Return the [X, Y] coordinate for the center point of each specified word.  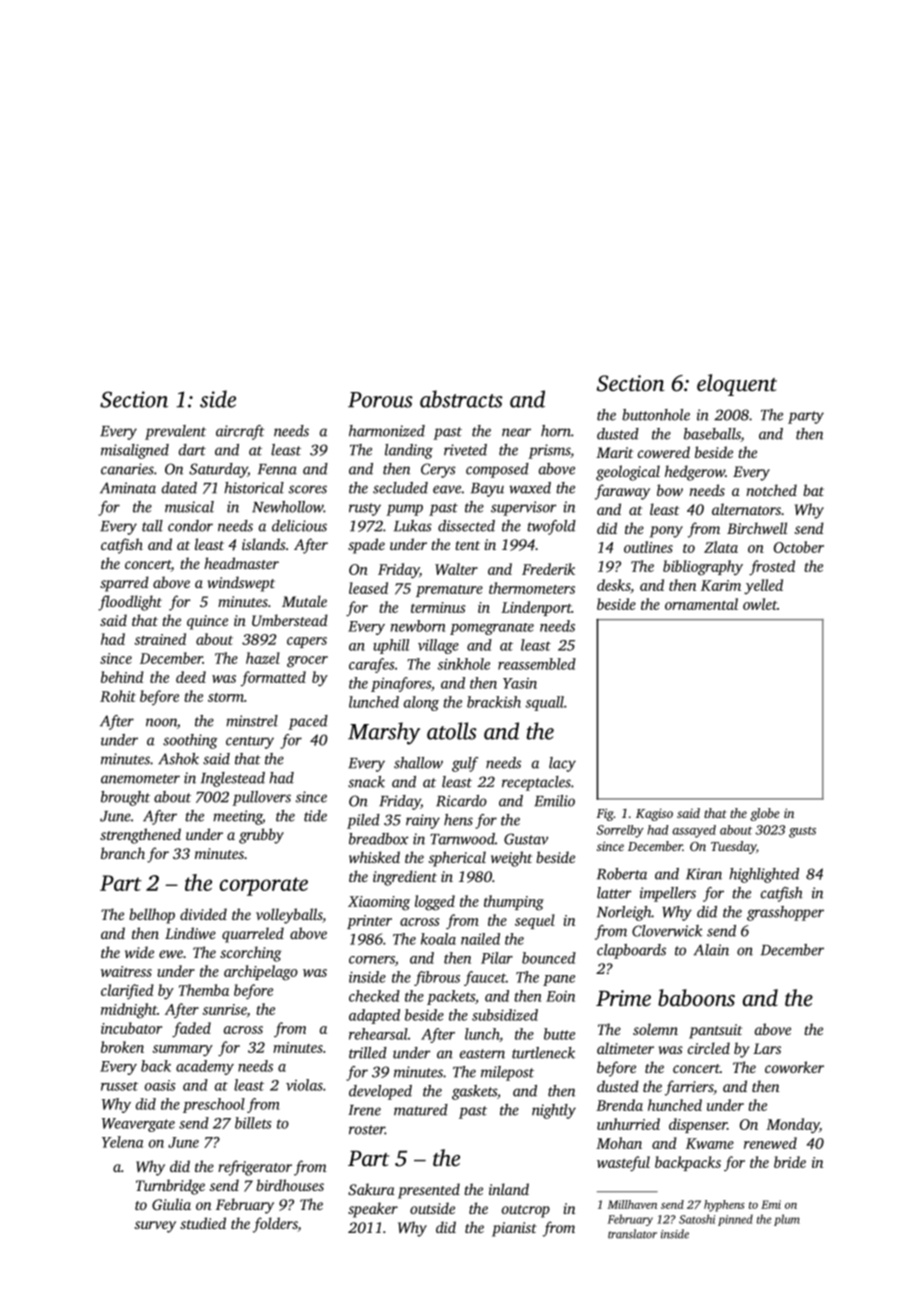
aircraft [240, 432]
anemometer [140, 779]
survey [155, 1227]
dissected [466, 526]
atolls [452, 731]
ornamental [701, 604]
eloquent [737, 385]
